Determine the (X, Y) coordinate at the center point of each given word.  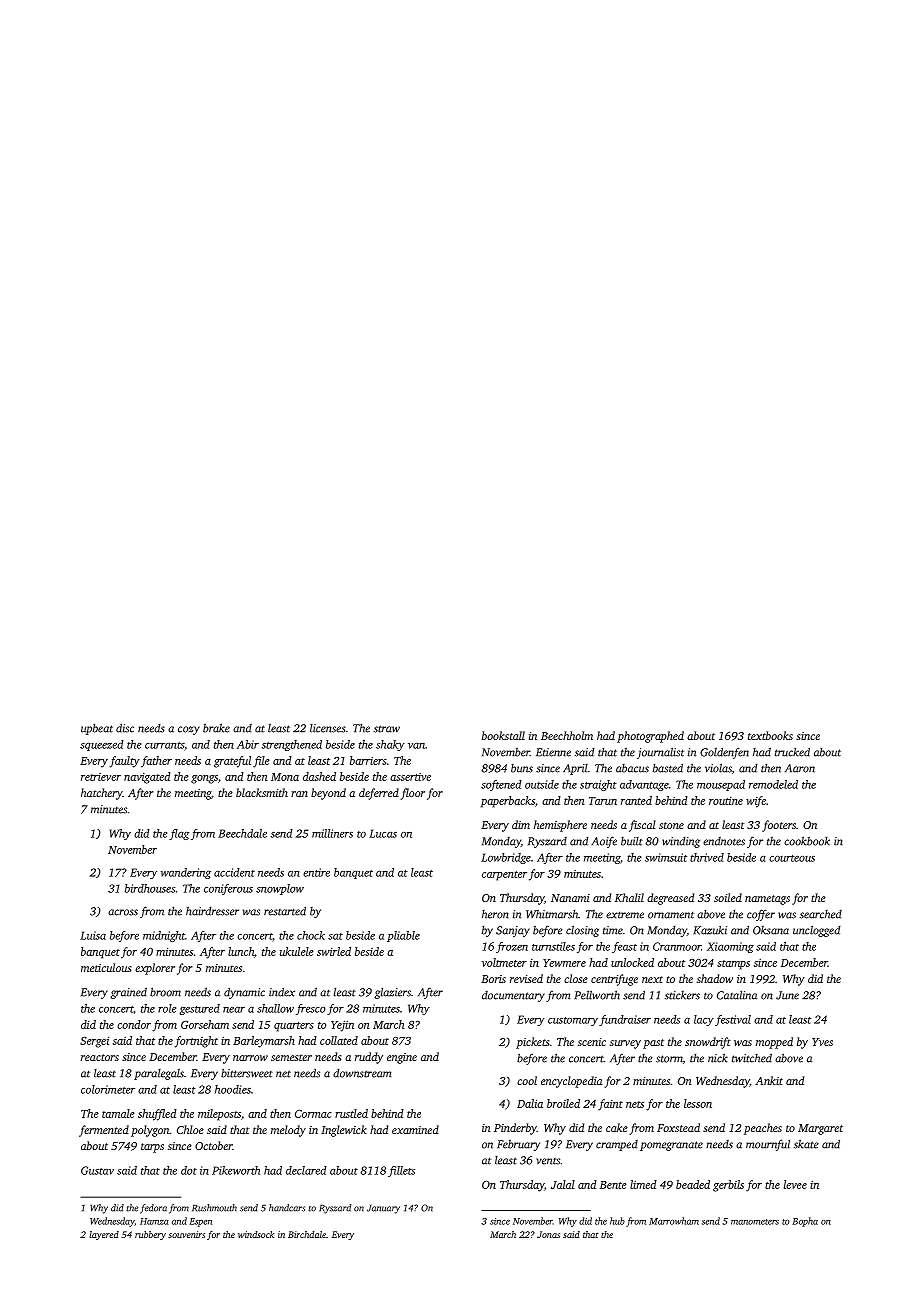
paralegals (159, 1074)
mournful (768, 1145)
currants (164, 745)
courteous (792, 858)
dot (189, 1170)
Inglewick (344, 1131)
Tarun (603, 801)
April (575, 769)
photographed (650, 737)
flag (179, 834)
